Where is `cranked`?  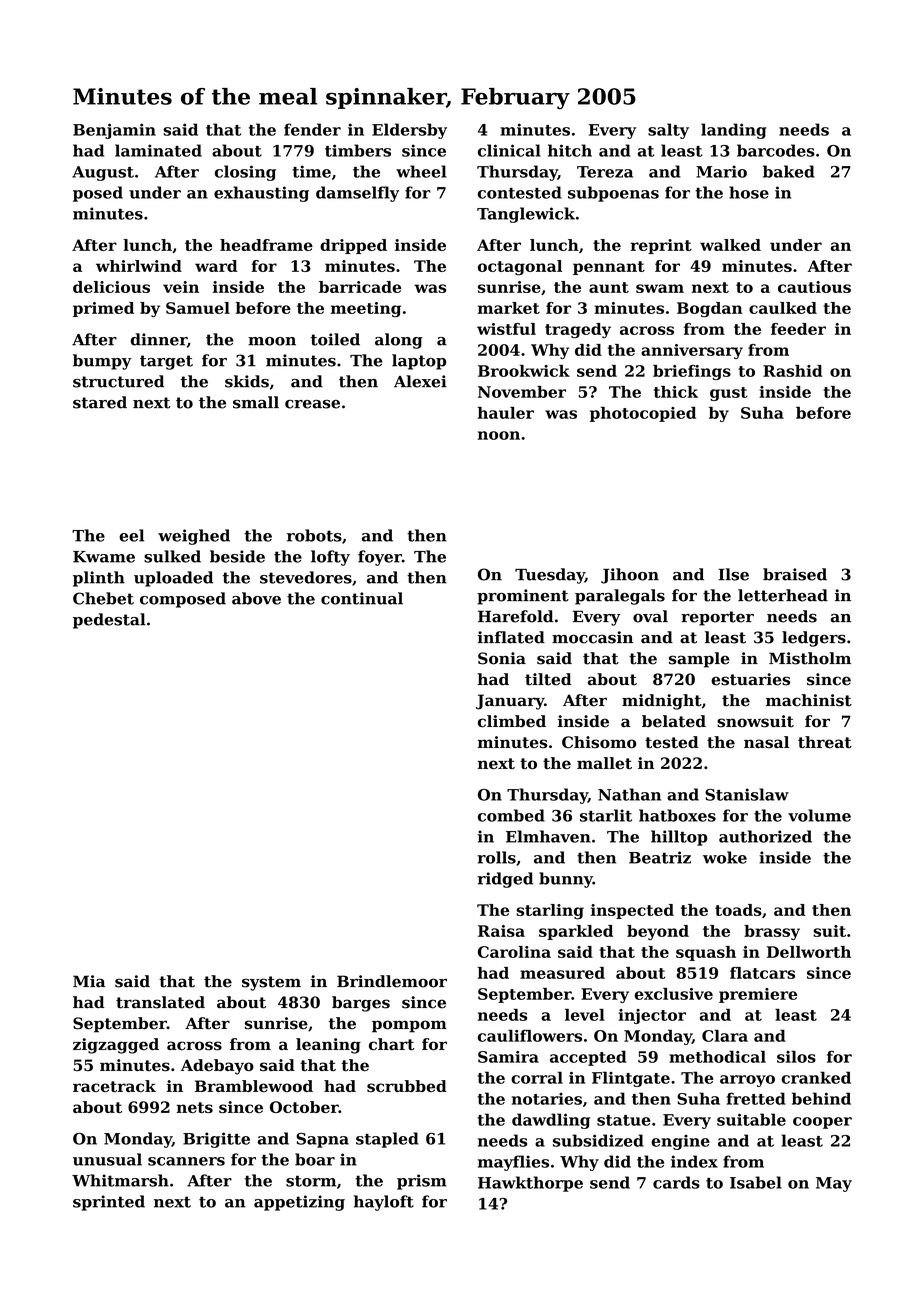
cranked is located at coordinates (816, 1077).
